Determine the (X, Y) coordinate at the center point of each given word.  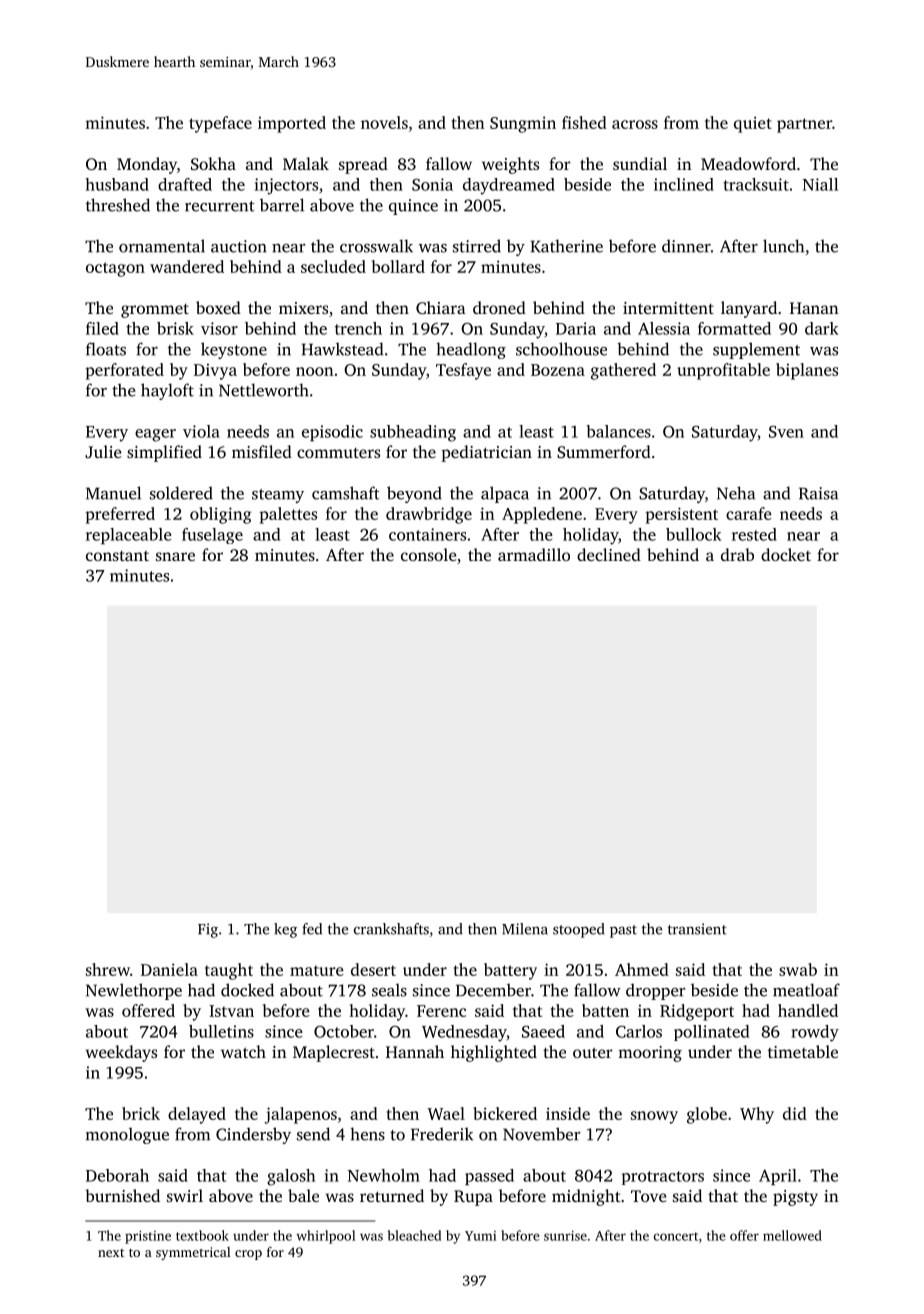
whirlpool (326, 1237)
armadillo (534, 554)
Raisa (818, 493)
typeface (220, 124)
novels (384, 122)
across (635, 124)
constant (117, 556)
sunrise (565, 1236)
